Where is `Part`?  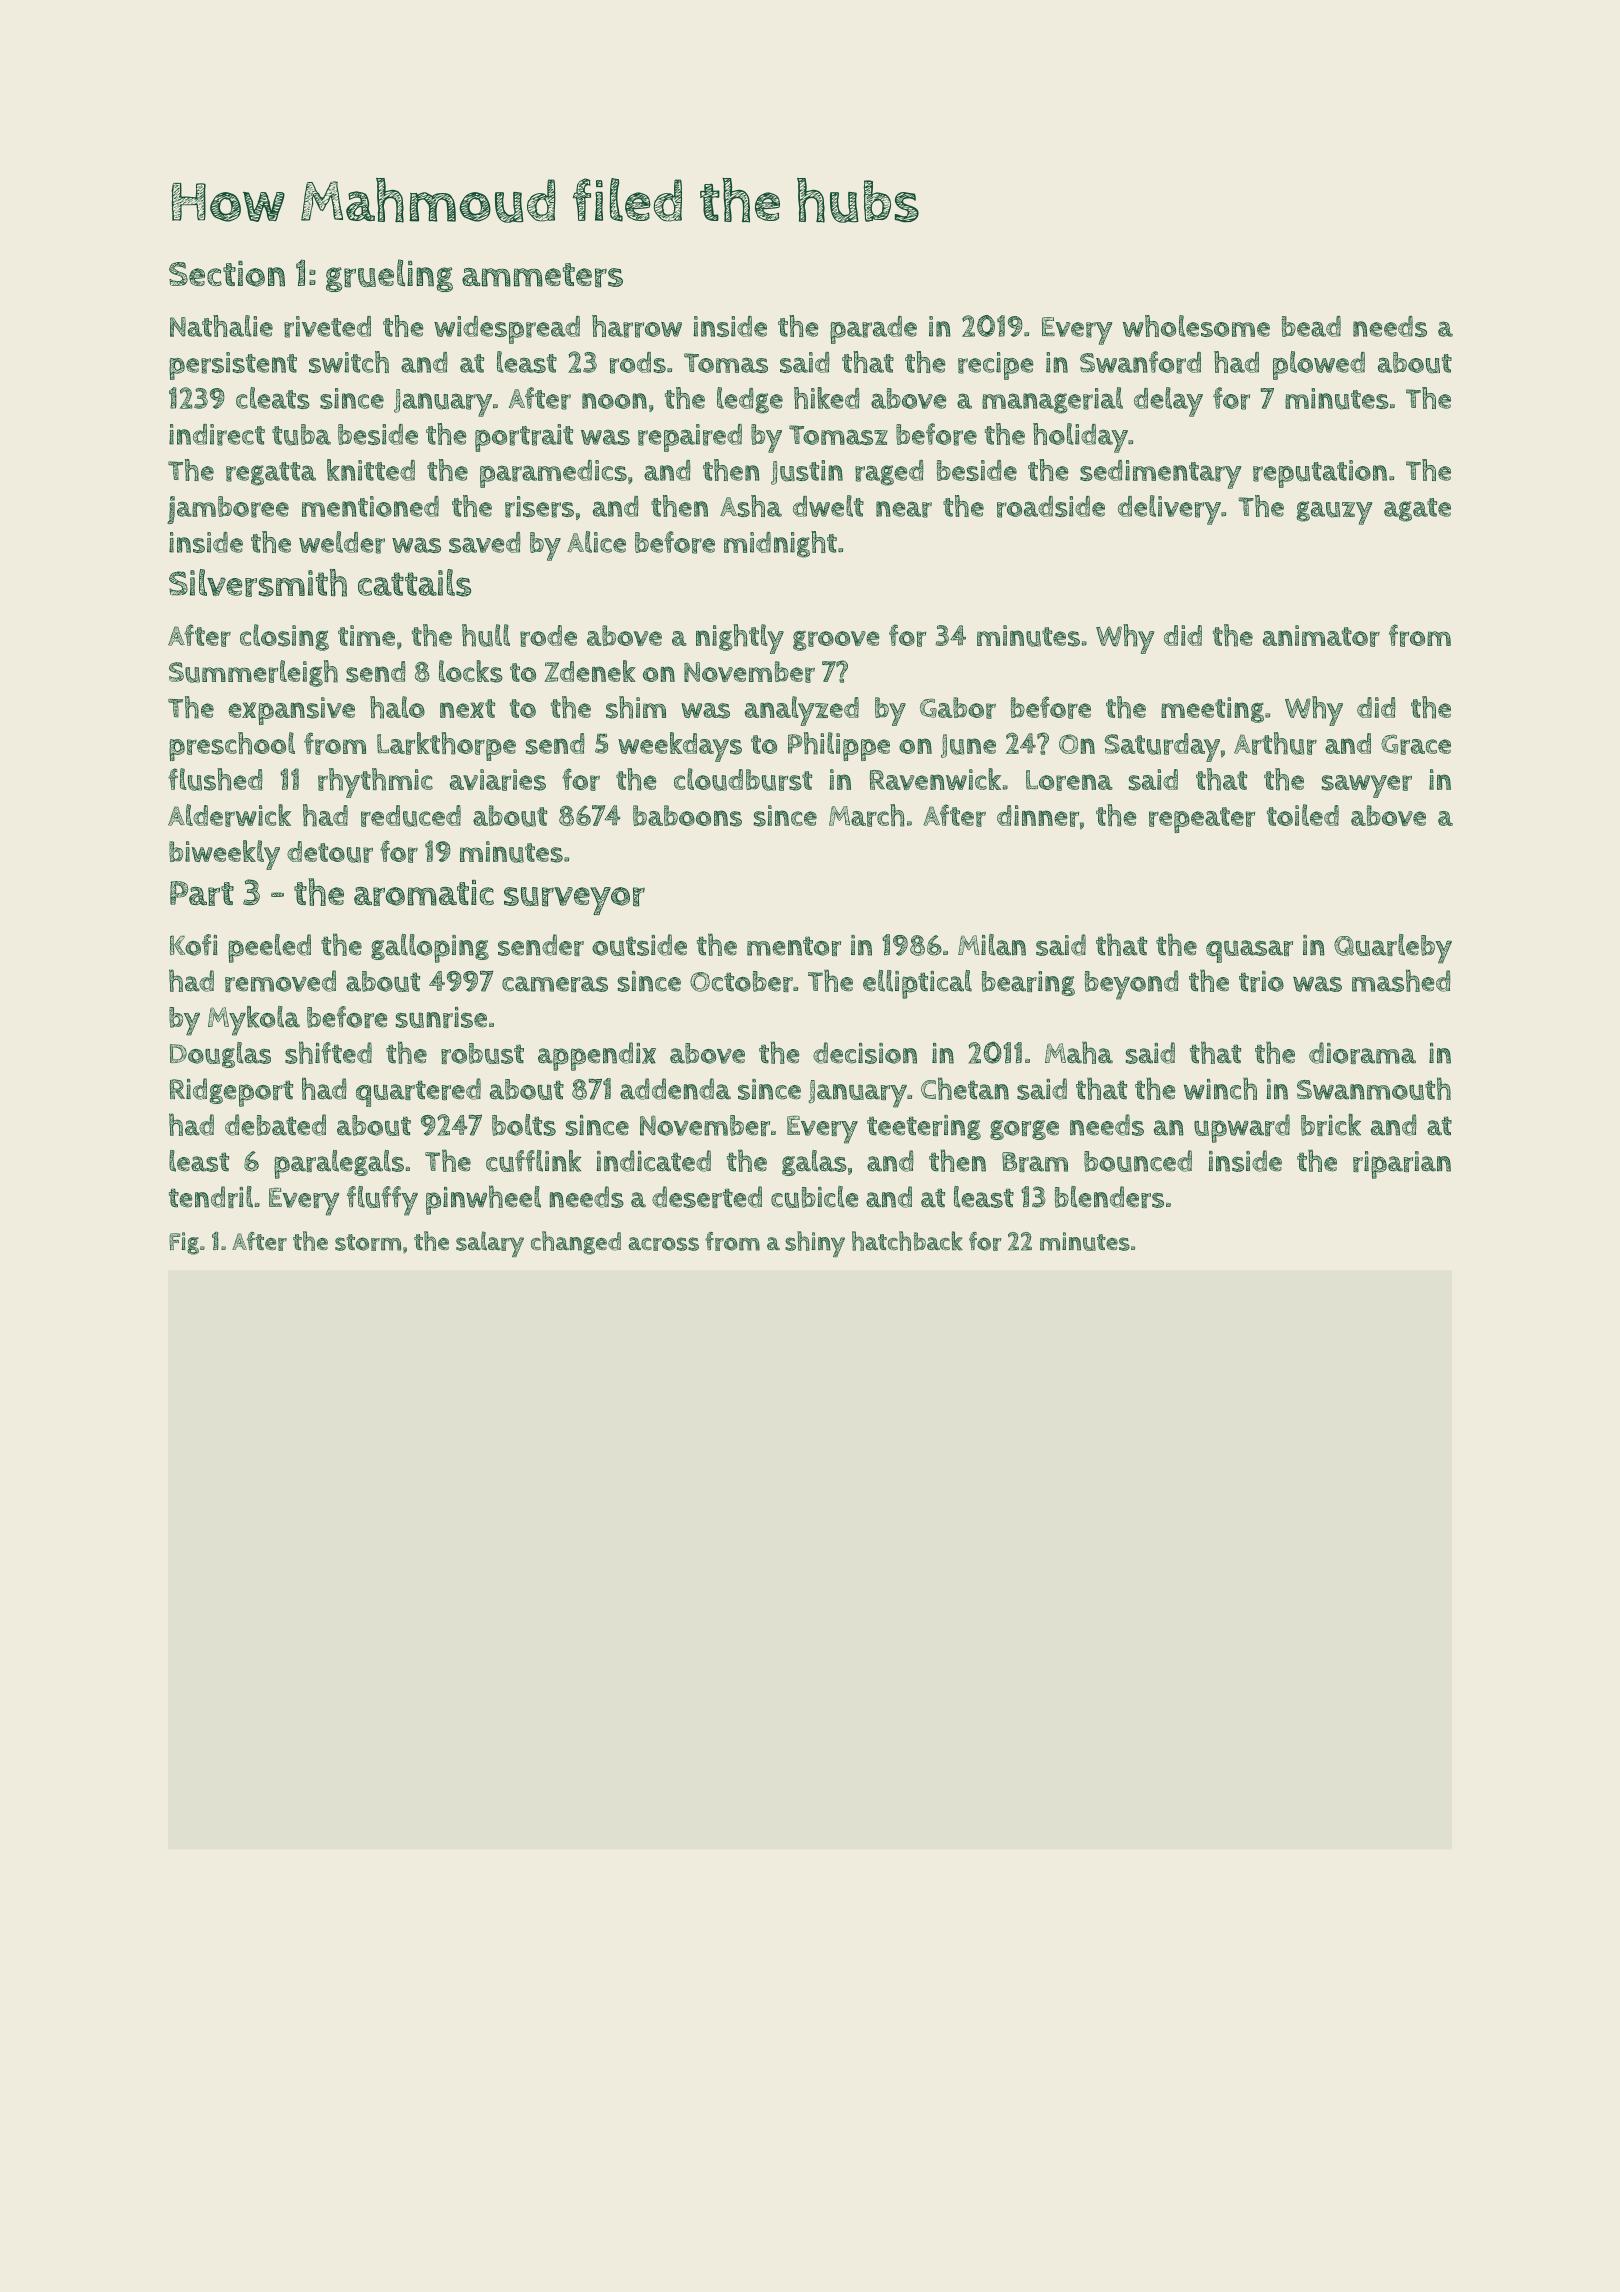
Part is located at coordinates (202, 893).
